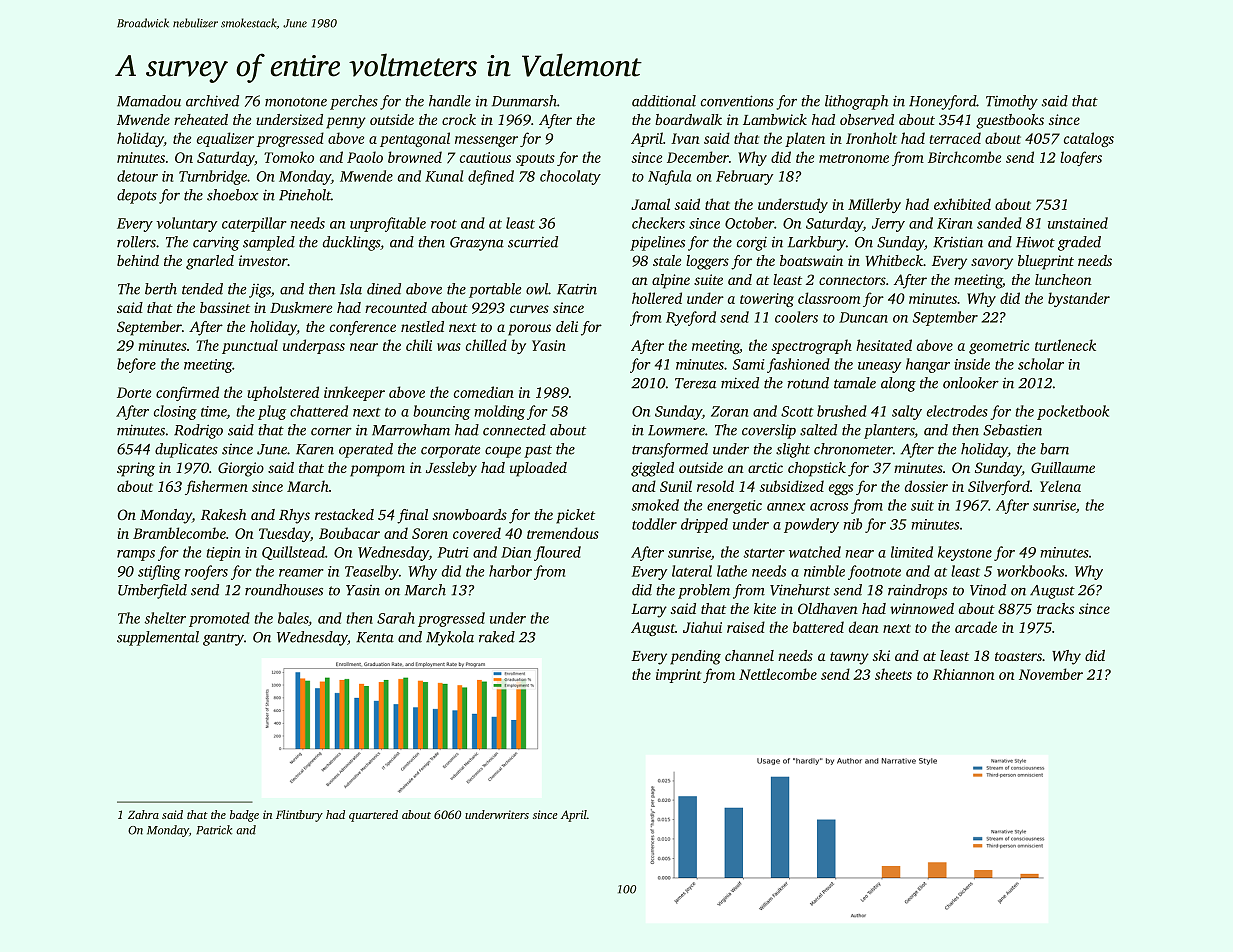 The height and width of the screenshot is (952, 1233). What do you see at coordinates (354, 393) in the screenshot?
I see `innkeeper` at bounding box center [354, 393].
